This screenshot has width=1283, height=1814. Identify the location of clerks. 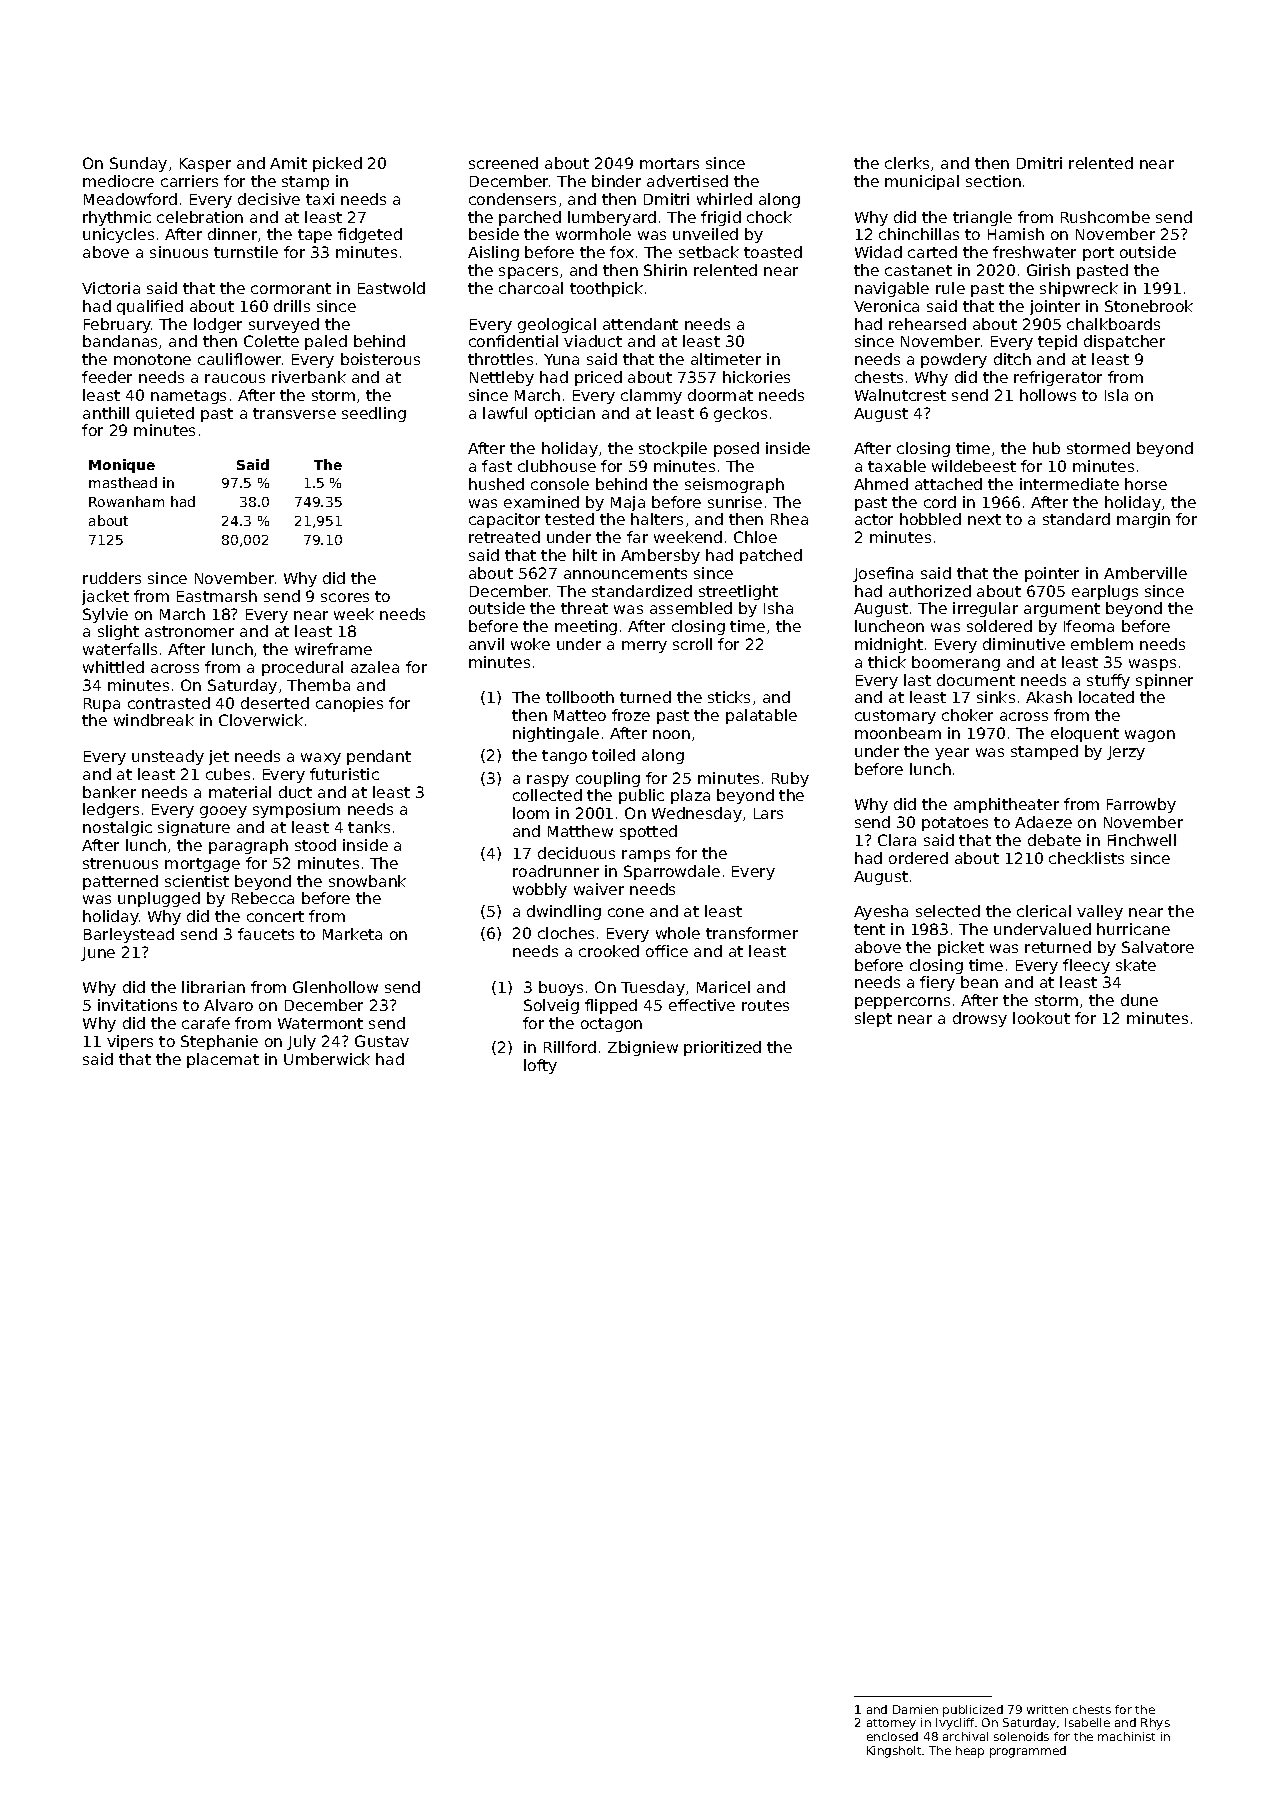
(907, 163).
